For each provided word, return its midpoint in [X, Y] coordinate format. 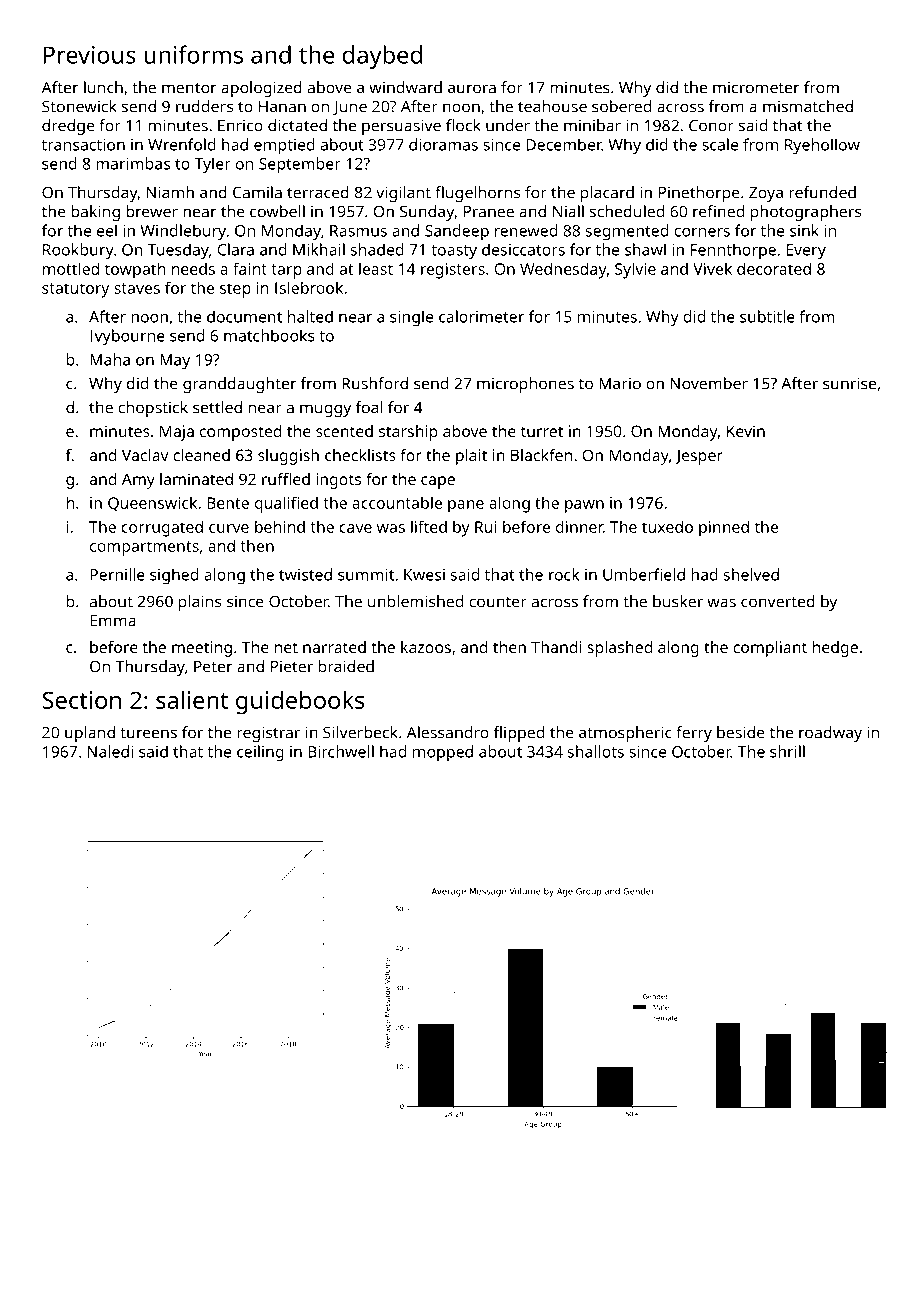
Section [81, 700]
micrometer [756, 87]
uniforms [193, 54]
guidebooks [300, 702]
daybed [382, 57]
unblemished [415, 601]
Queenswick [152, 504]
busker [678, 601]
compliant [770, 649]
